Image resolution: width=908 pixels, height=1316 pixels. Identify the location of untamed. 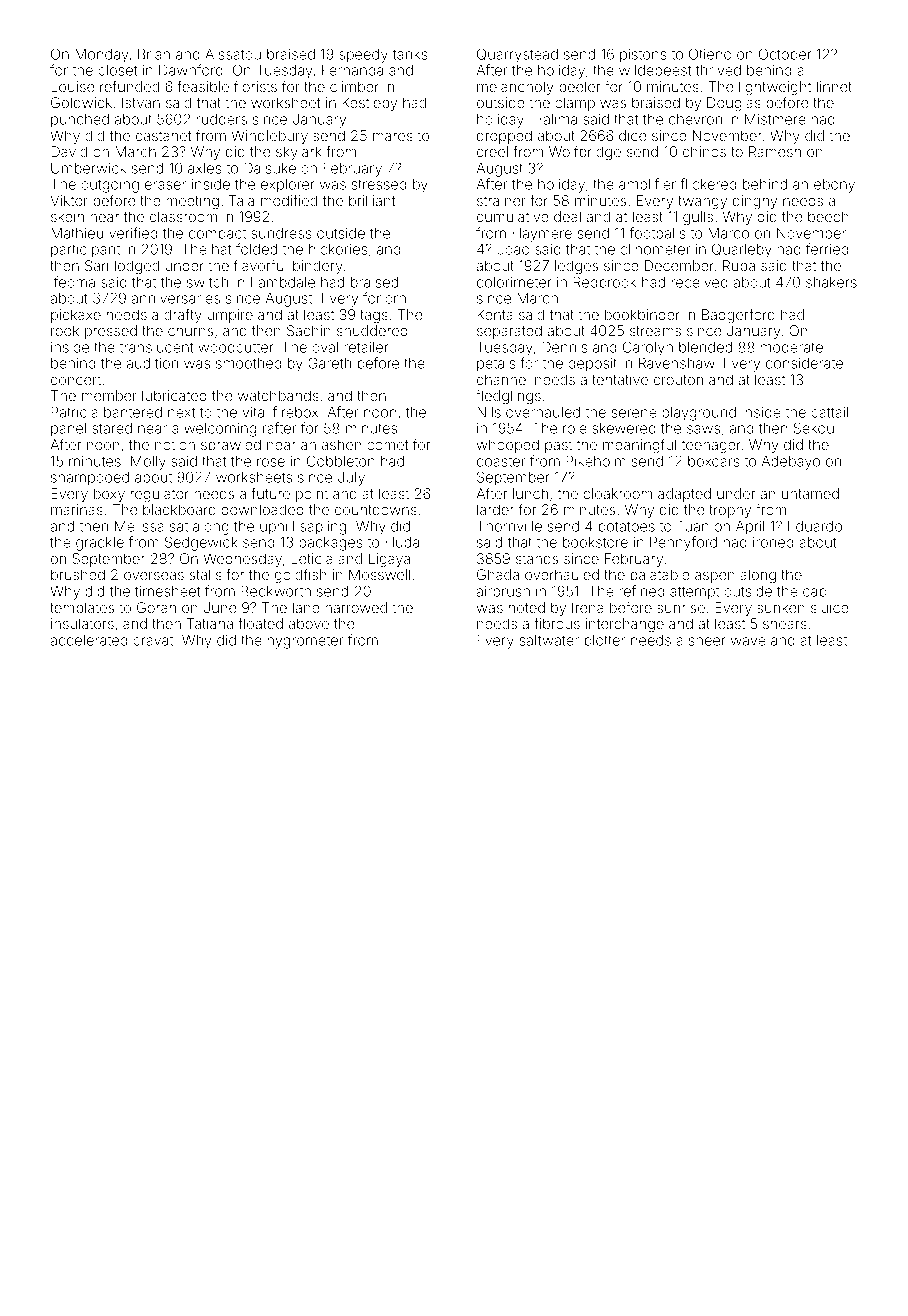
(810, 493).
